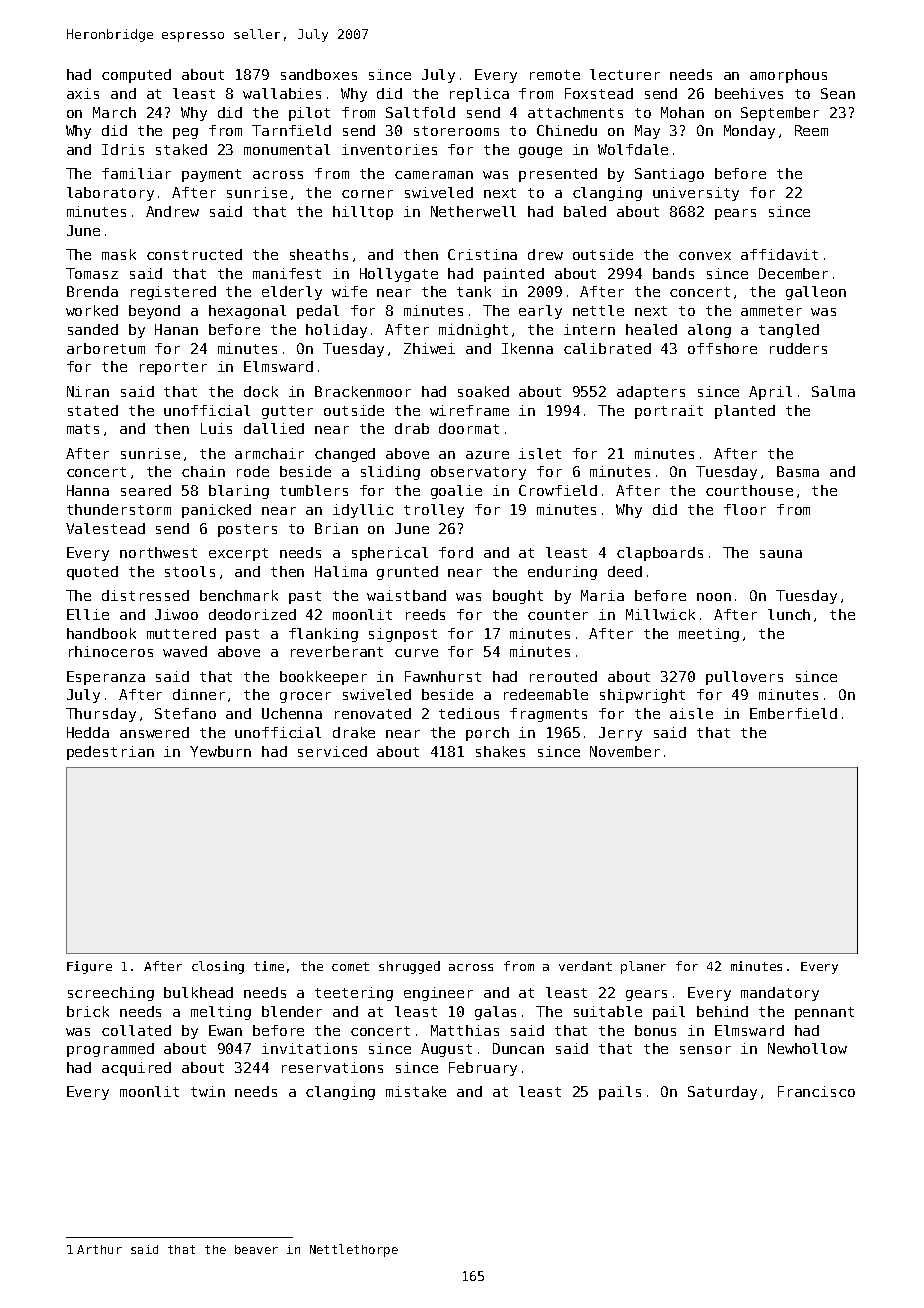 This page has height=1308, width=924. I want to click on Yewburn, so click(220, 751).
